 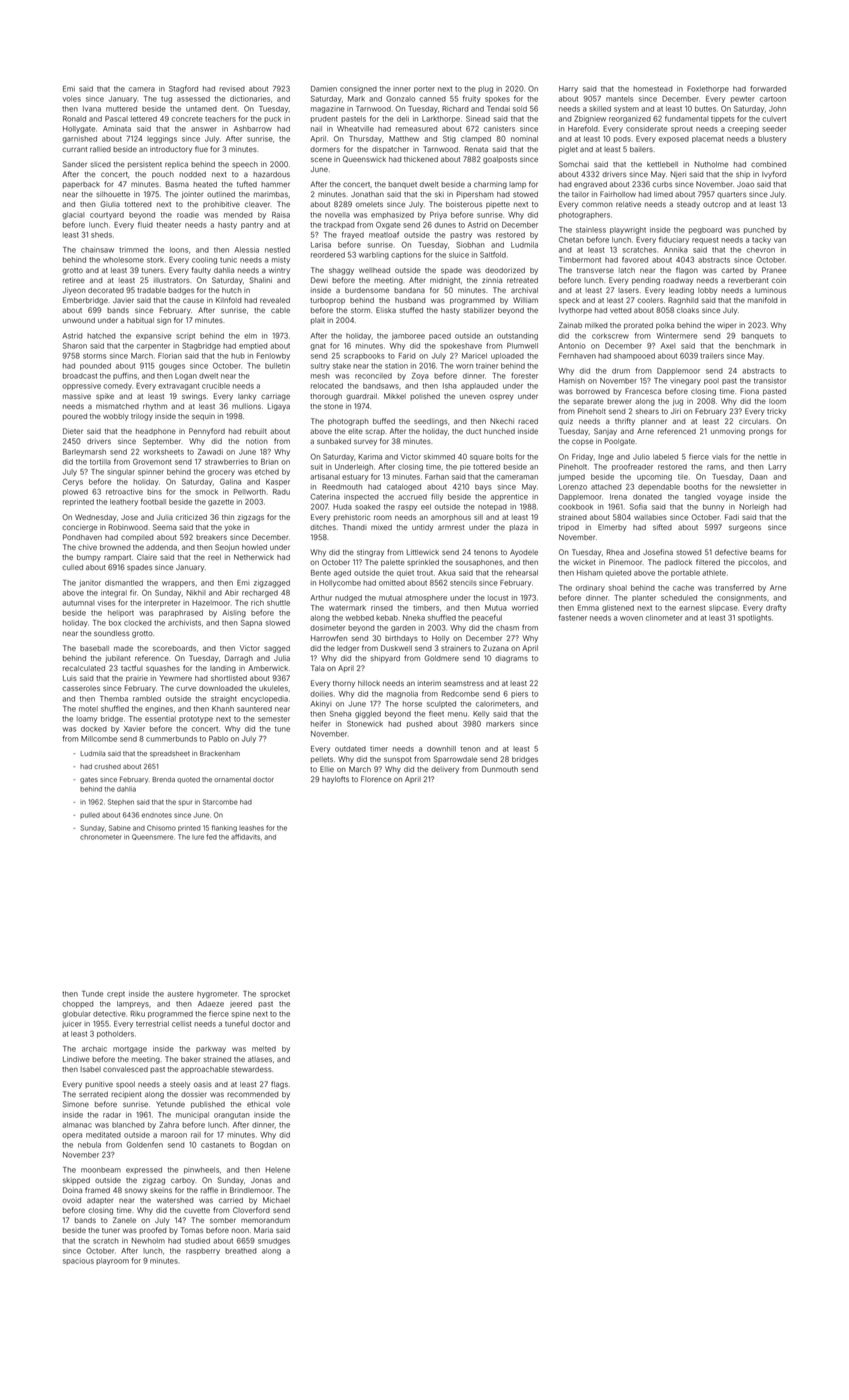 I want to click on pounded, so click(x=95, y=366).
